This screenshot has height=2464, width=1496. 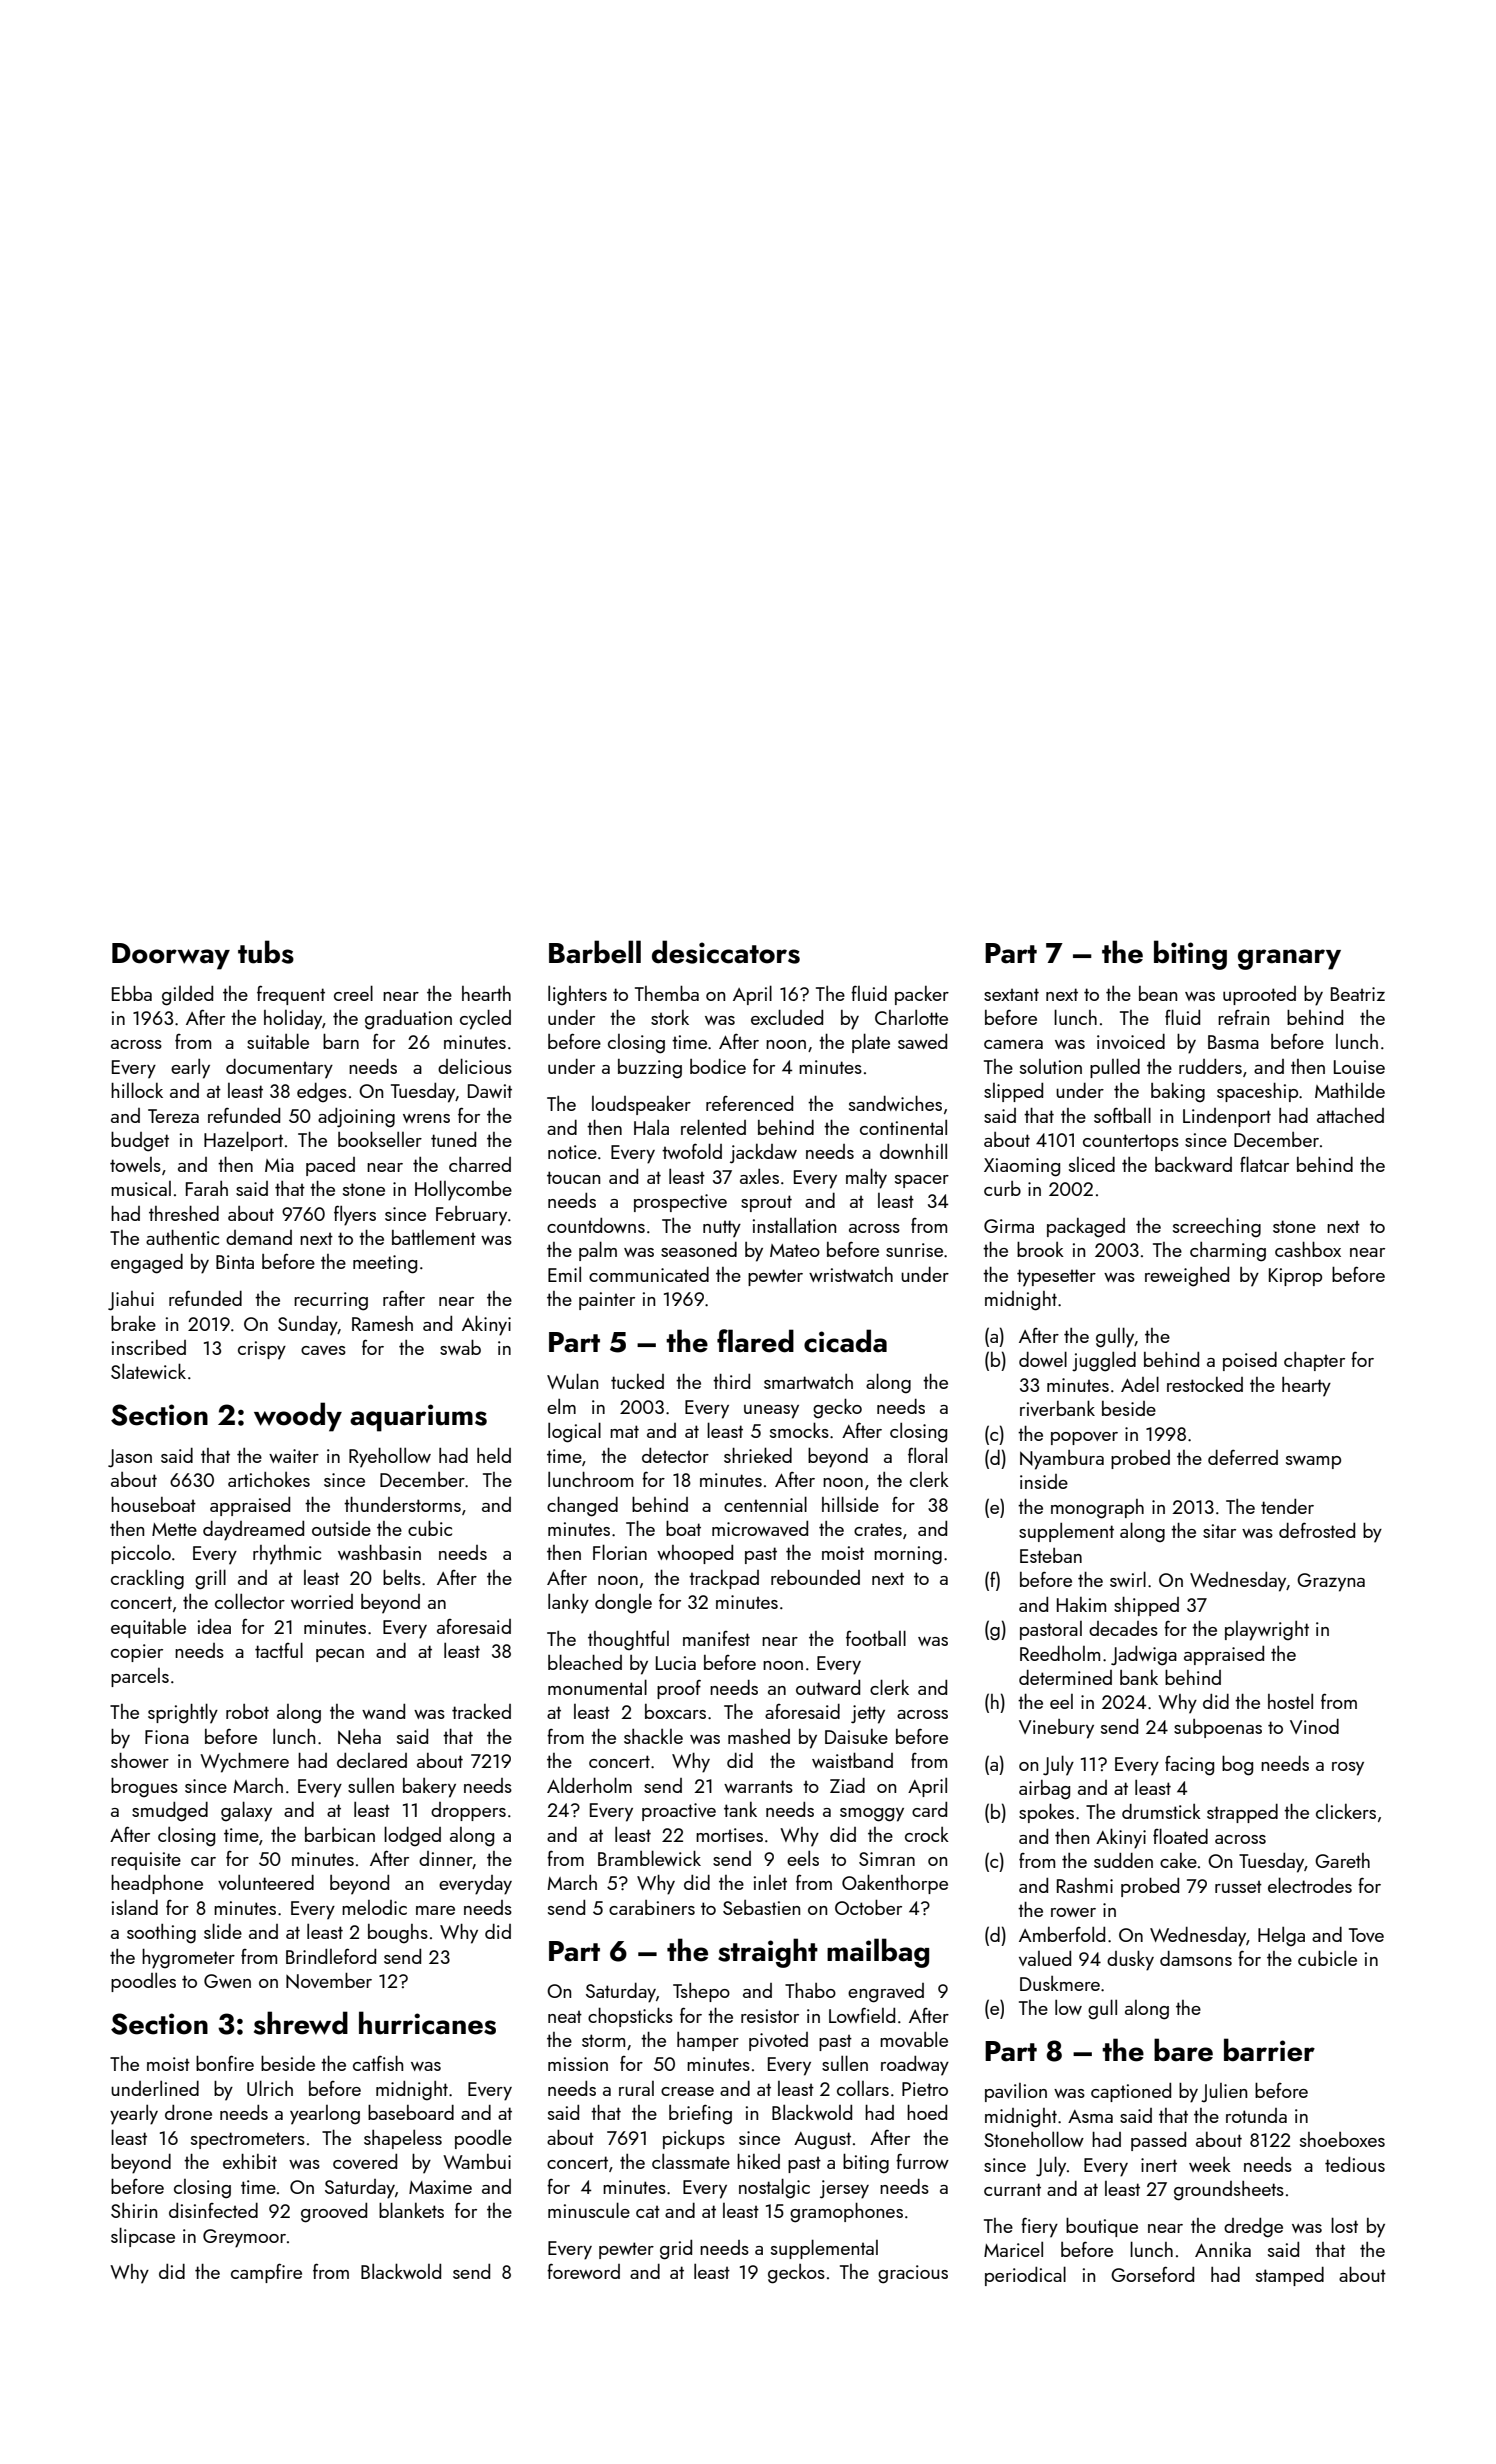 I want to click on Florian, so click(x=620, y=1552).
